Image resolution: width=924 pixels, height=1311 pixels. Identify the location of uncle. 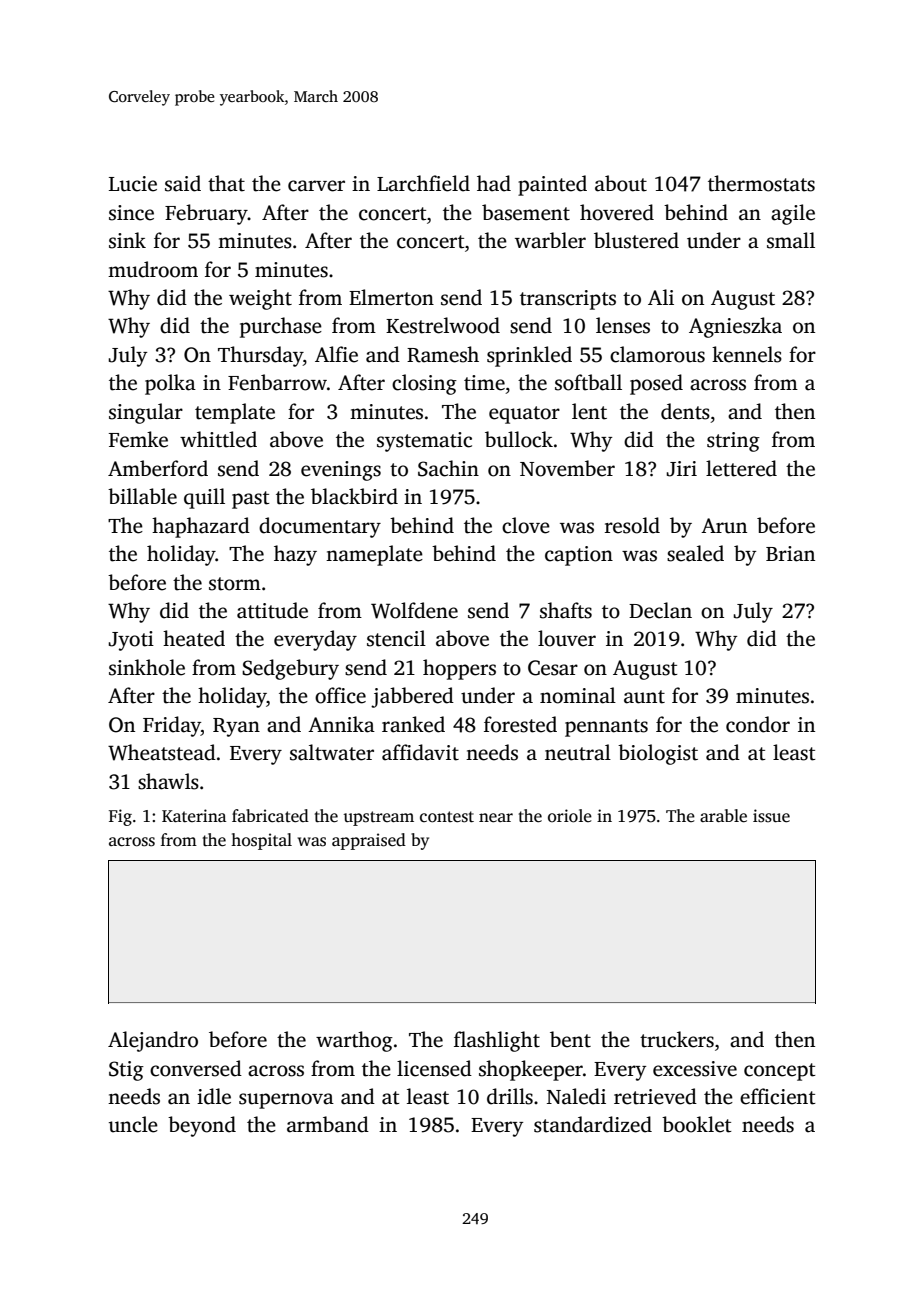
(133, 1124).
